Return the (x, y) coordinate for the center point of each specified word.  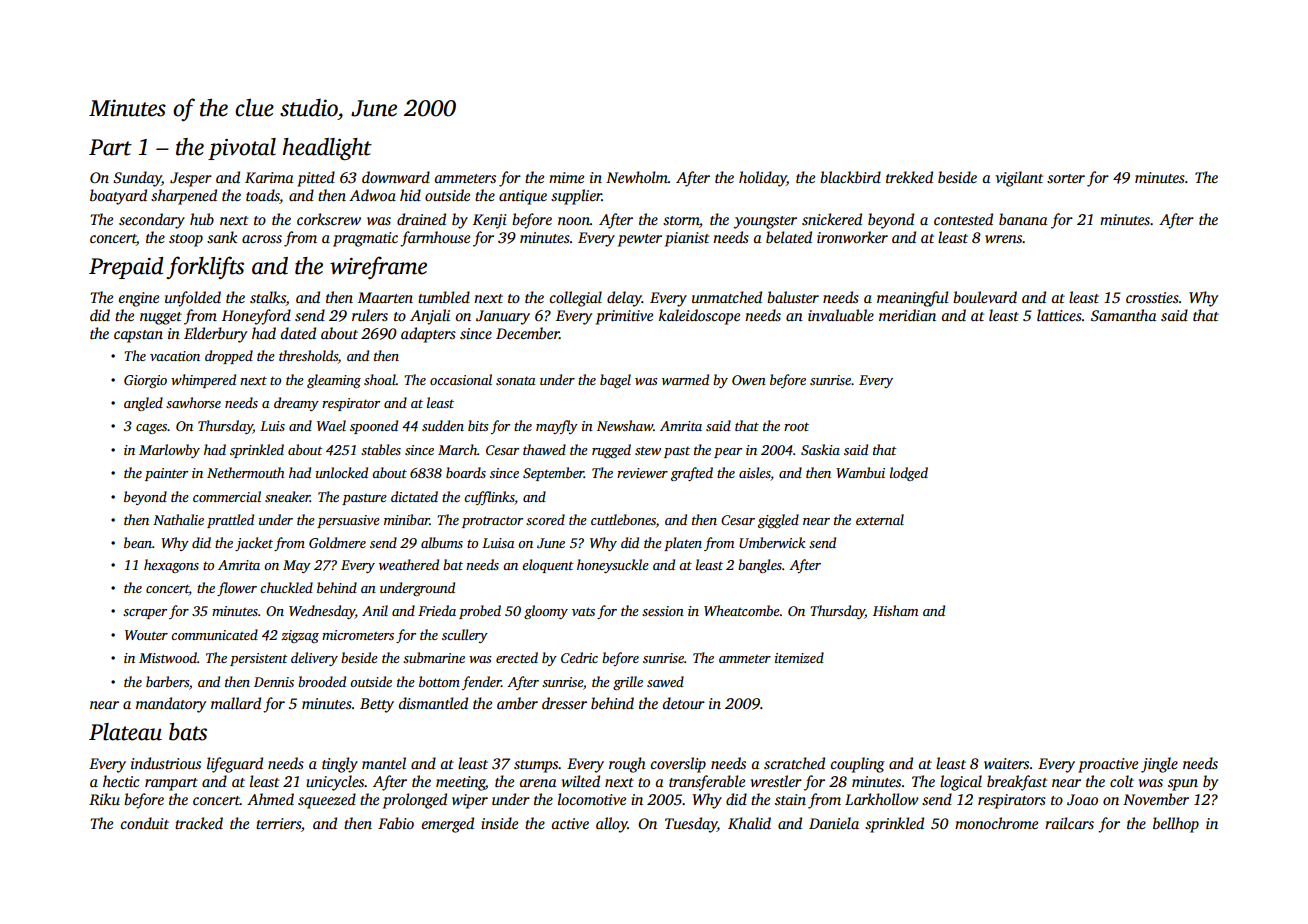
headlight (327, 149)
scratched (794, 763)
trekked (909, 177)
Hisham (895, 610)
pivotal (242, 149)
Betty (377, 705)
